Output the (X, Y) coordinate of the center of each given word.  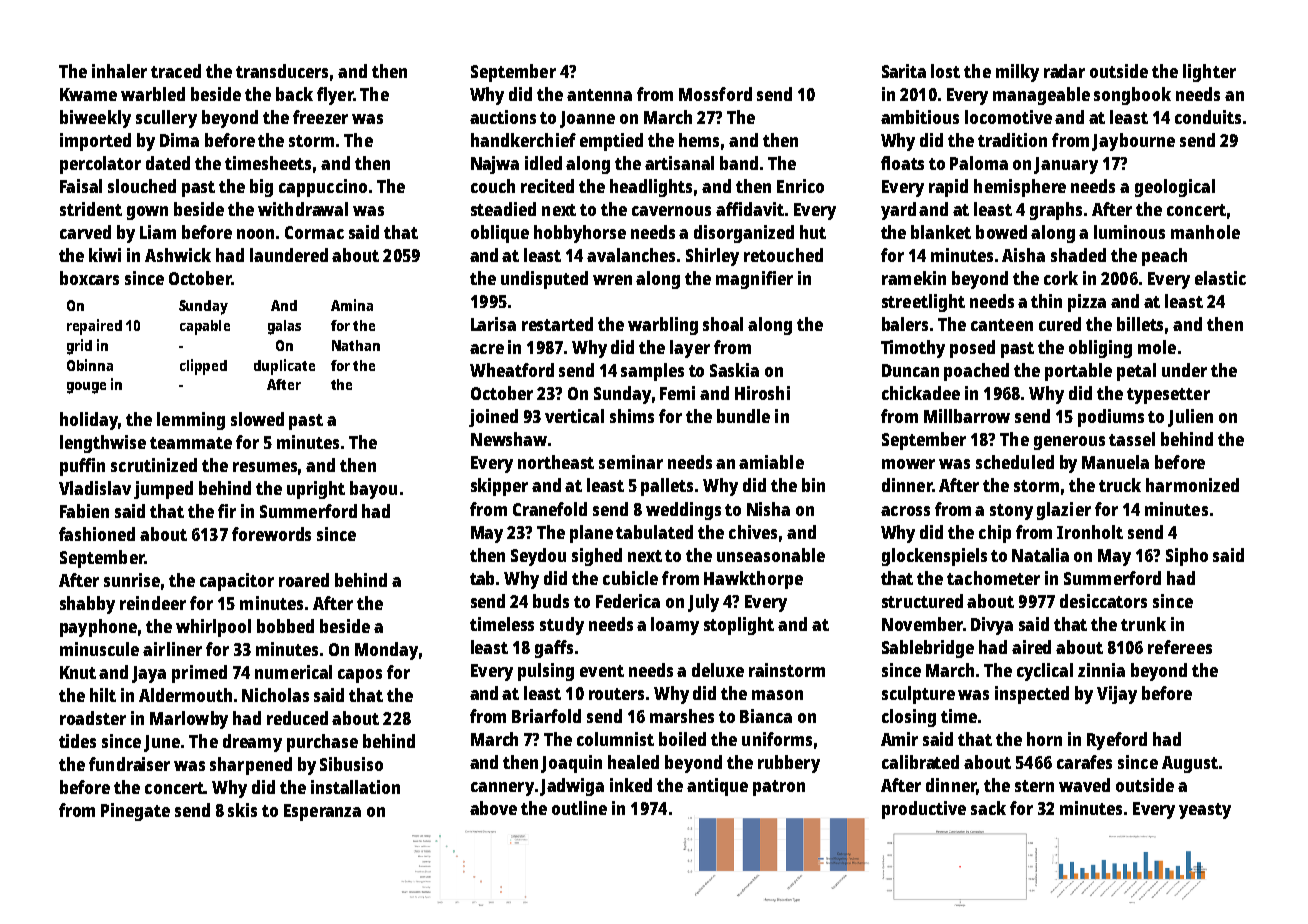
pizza (1087, 303)
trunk (1143, 624)
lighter (1209, 73)
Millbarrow (967, 416)
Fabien (84, 511)
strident (91, 209)
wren (612, 280)
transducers (282, 71)
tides (77, 741)
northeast (556, 462)
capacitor (237, 582)
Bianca (766, 716)
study (562, 626)
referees (1180, 647)
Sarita (904, 71)
